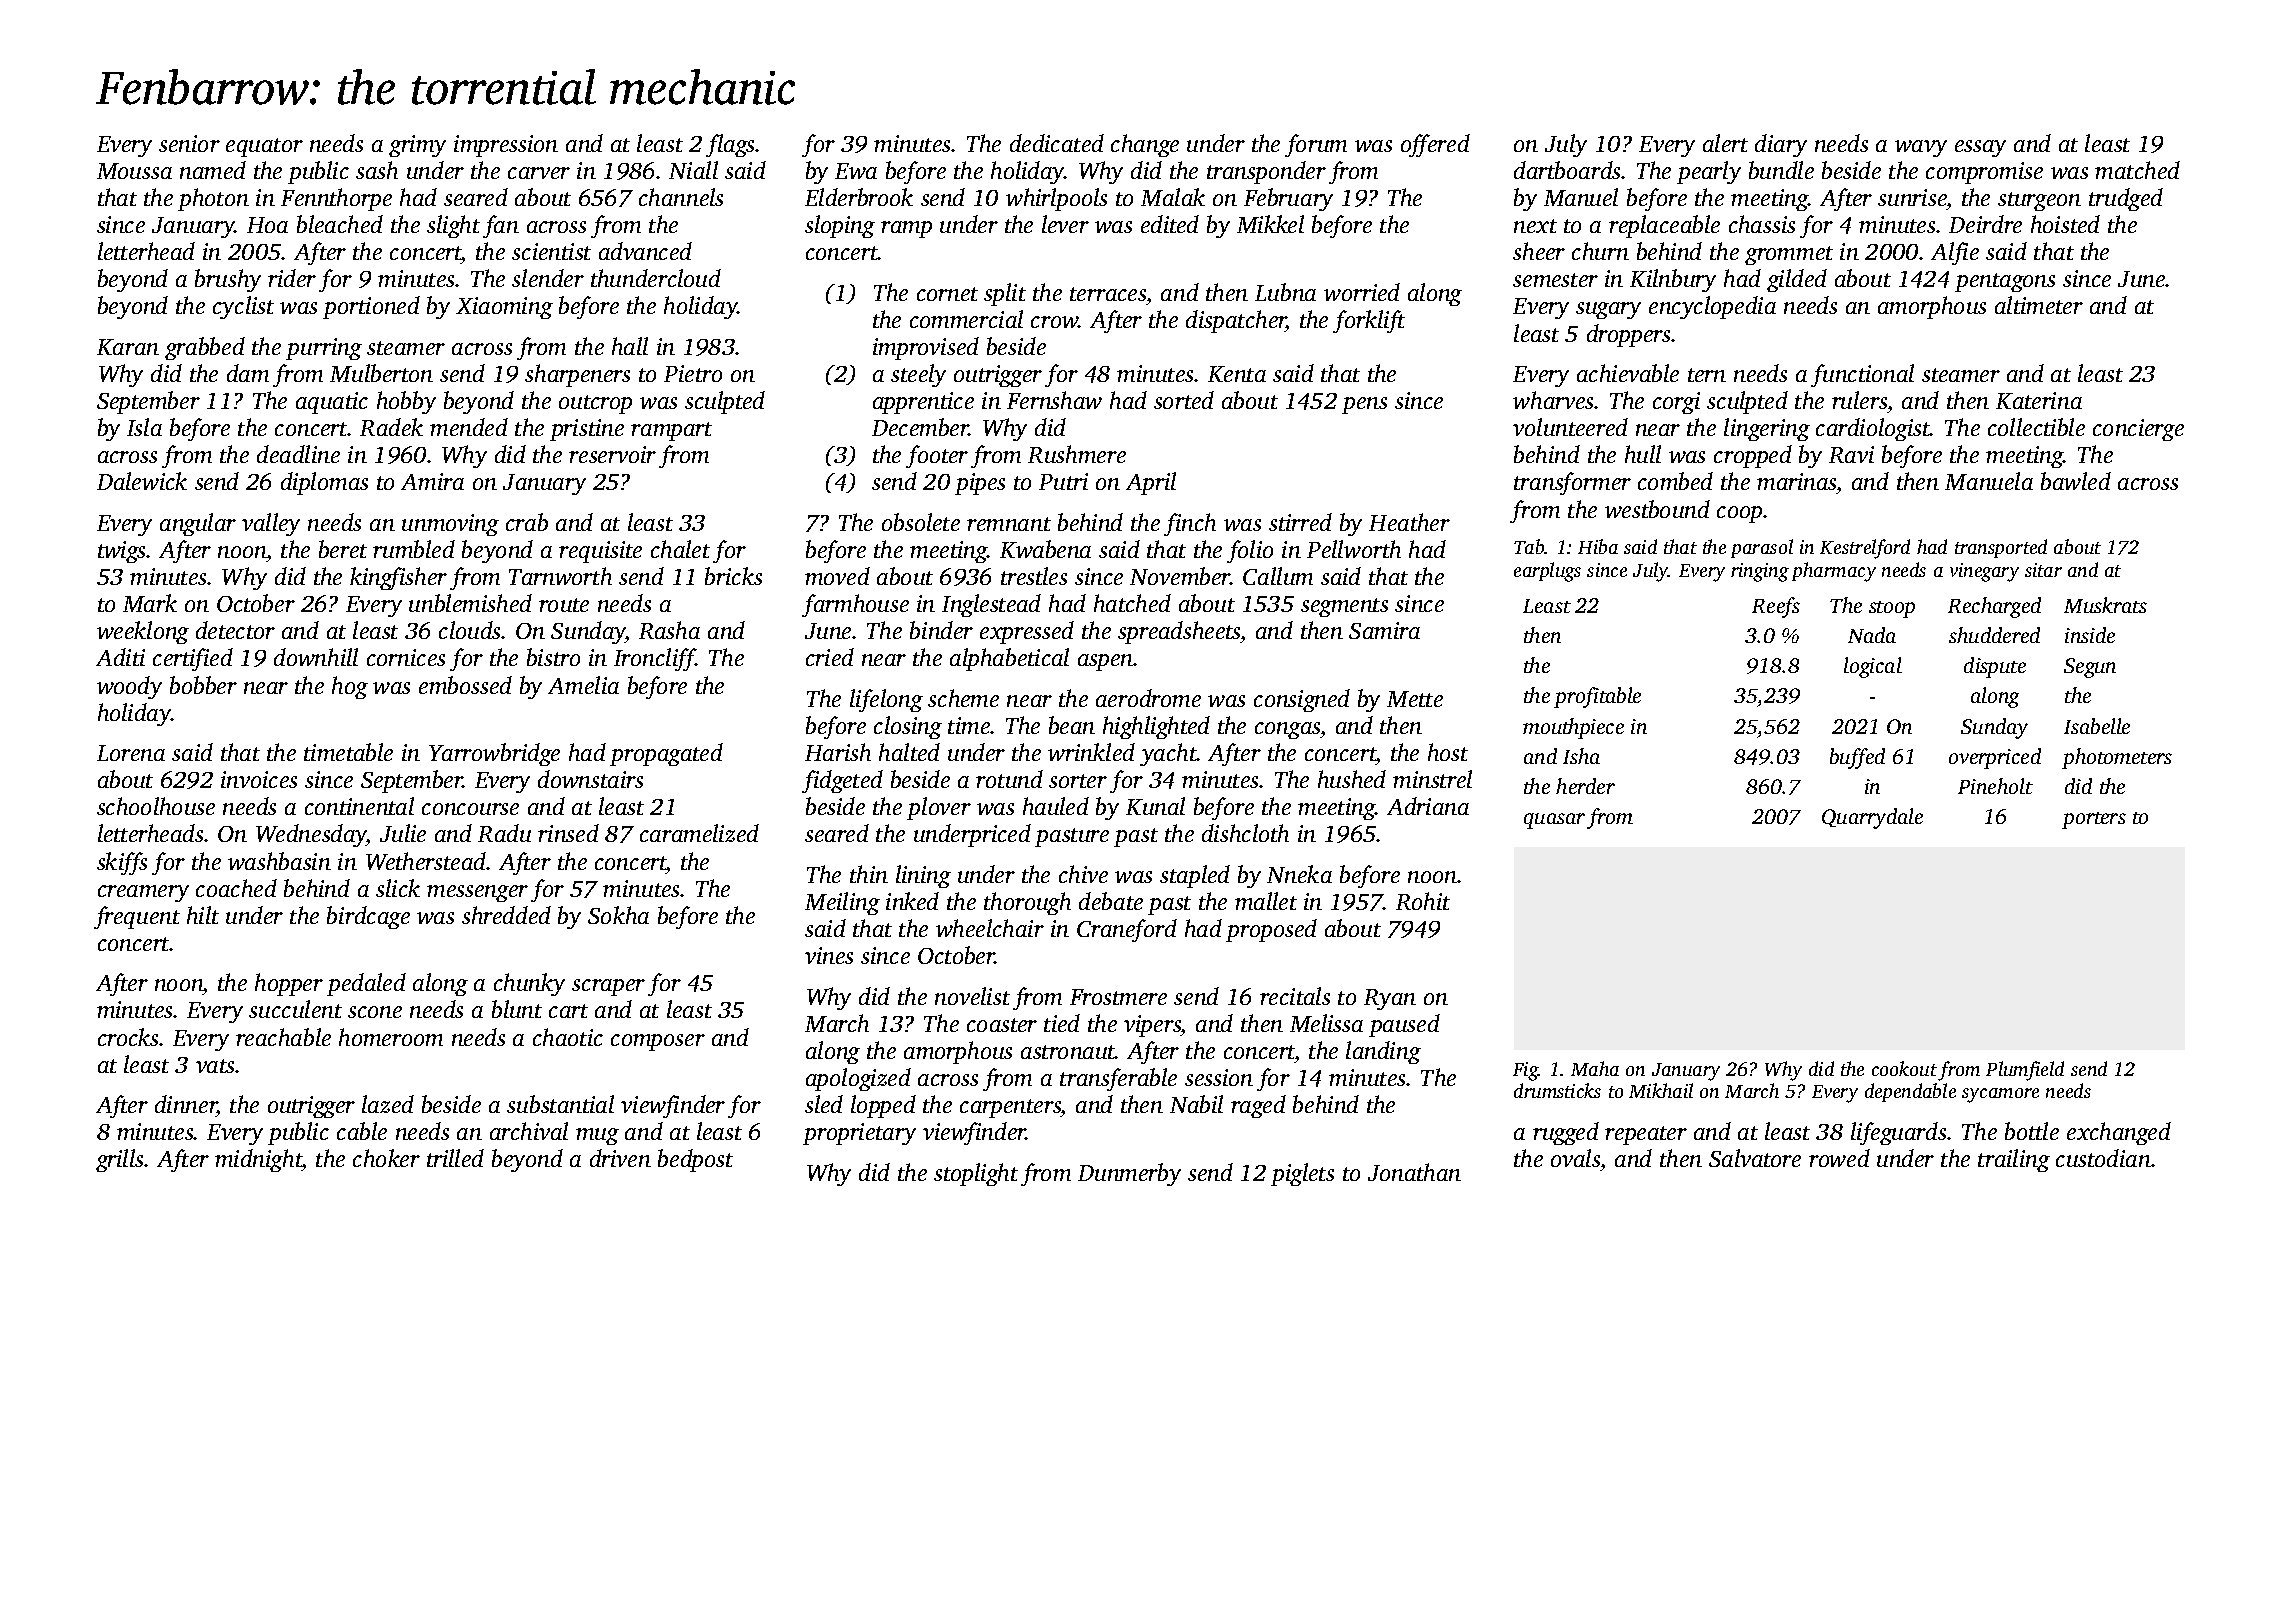 Image resolution: width=2282 pixels, height=1614 pixels. I want to click on cookout, so click(1904, 1068).
